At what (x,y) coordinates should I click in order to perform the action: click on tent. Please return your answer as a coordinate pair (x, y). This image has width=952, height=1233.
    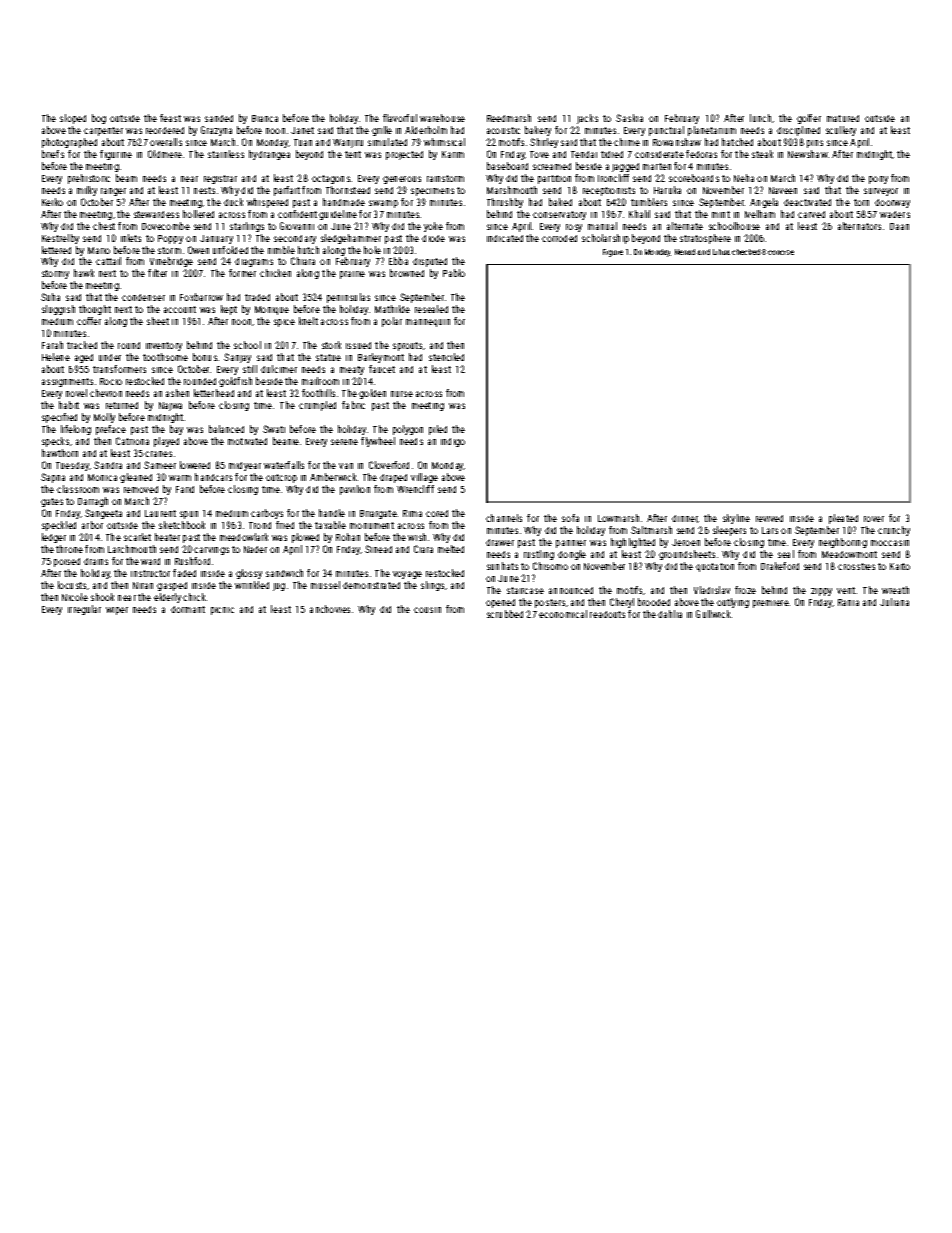
    Looking at the image, I should click on (353, 154).
